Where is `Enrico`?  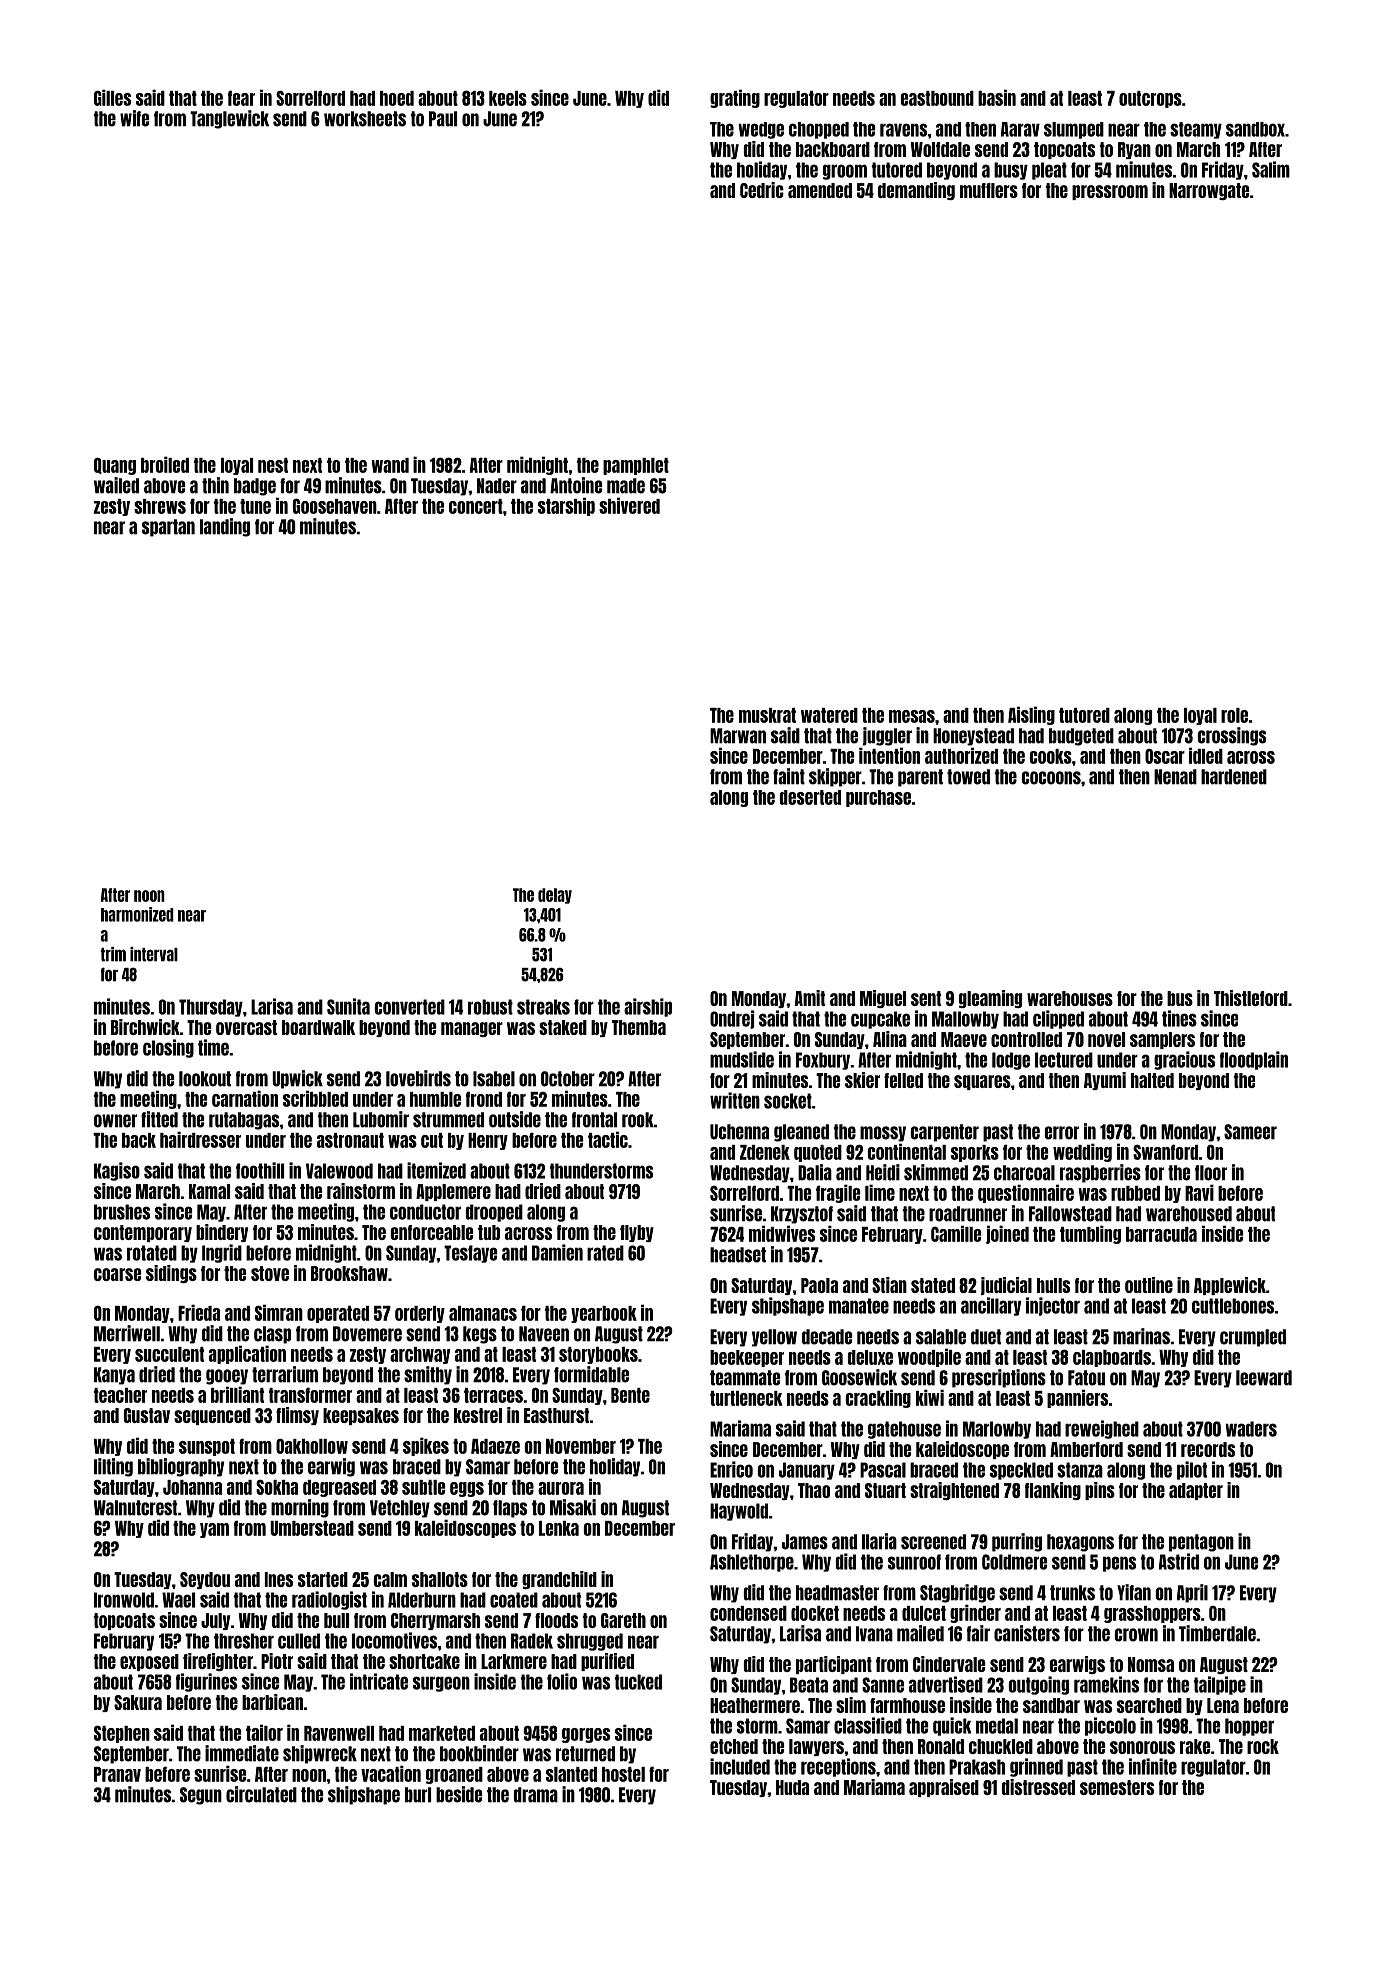 Enrico is located at coordinates (731, 1469).
